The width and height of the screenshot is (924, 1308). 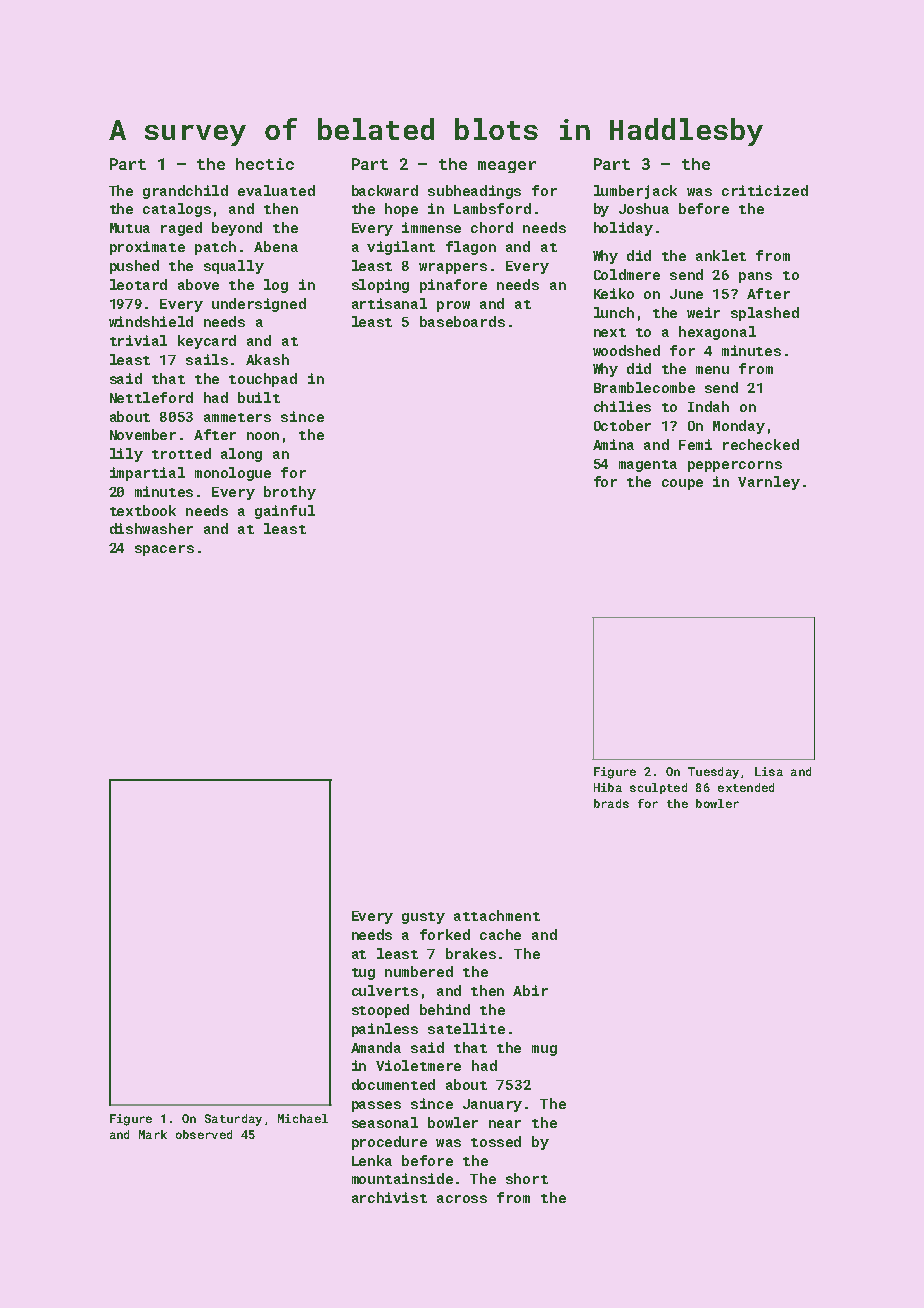 What do you see at coordinates (198, 284) in the screenshot?
I see `above` at bounding box center [198, 284].
